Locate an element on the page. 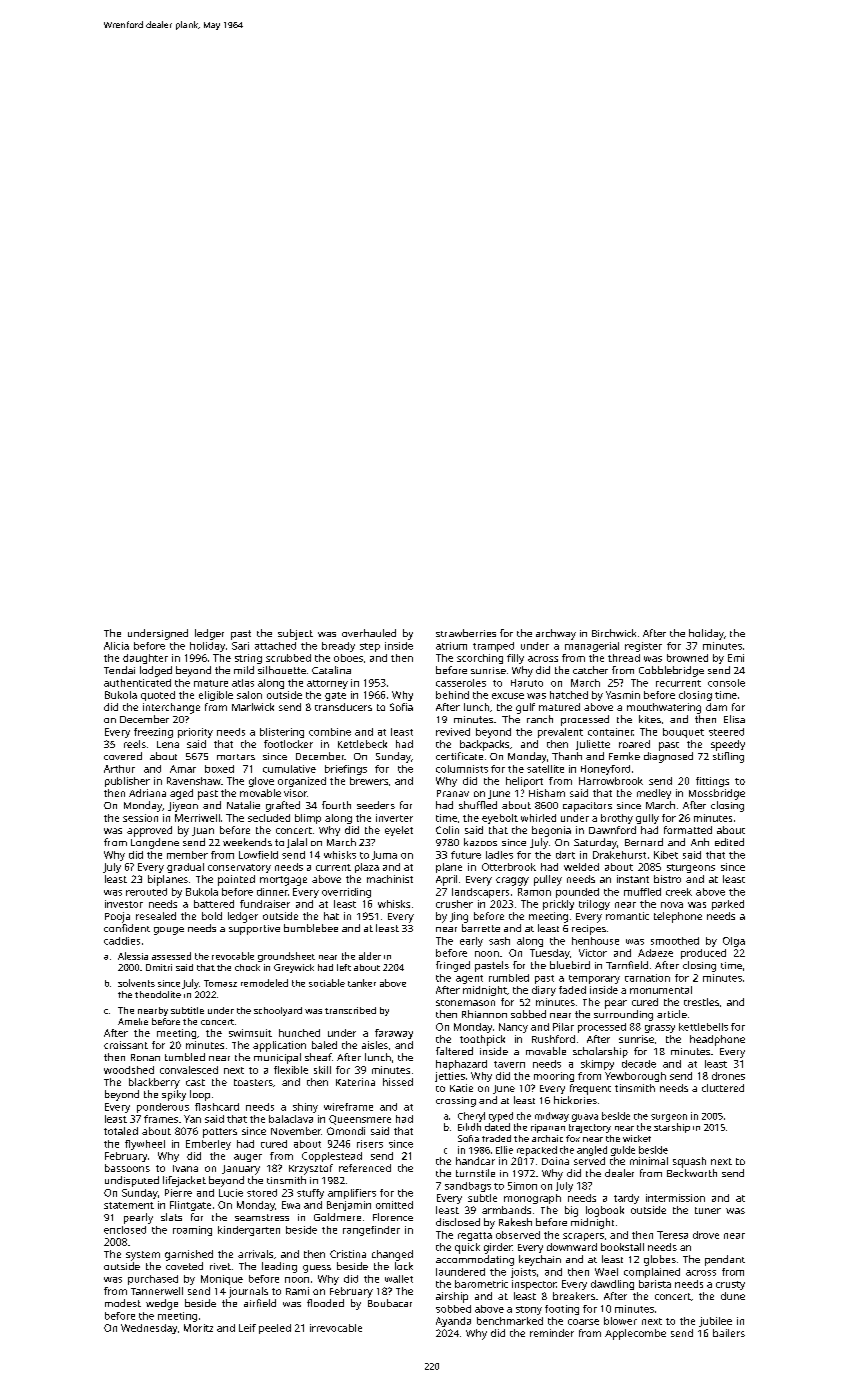  archway is located at coordinates (556, 634).
